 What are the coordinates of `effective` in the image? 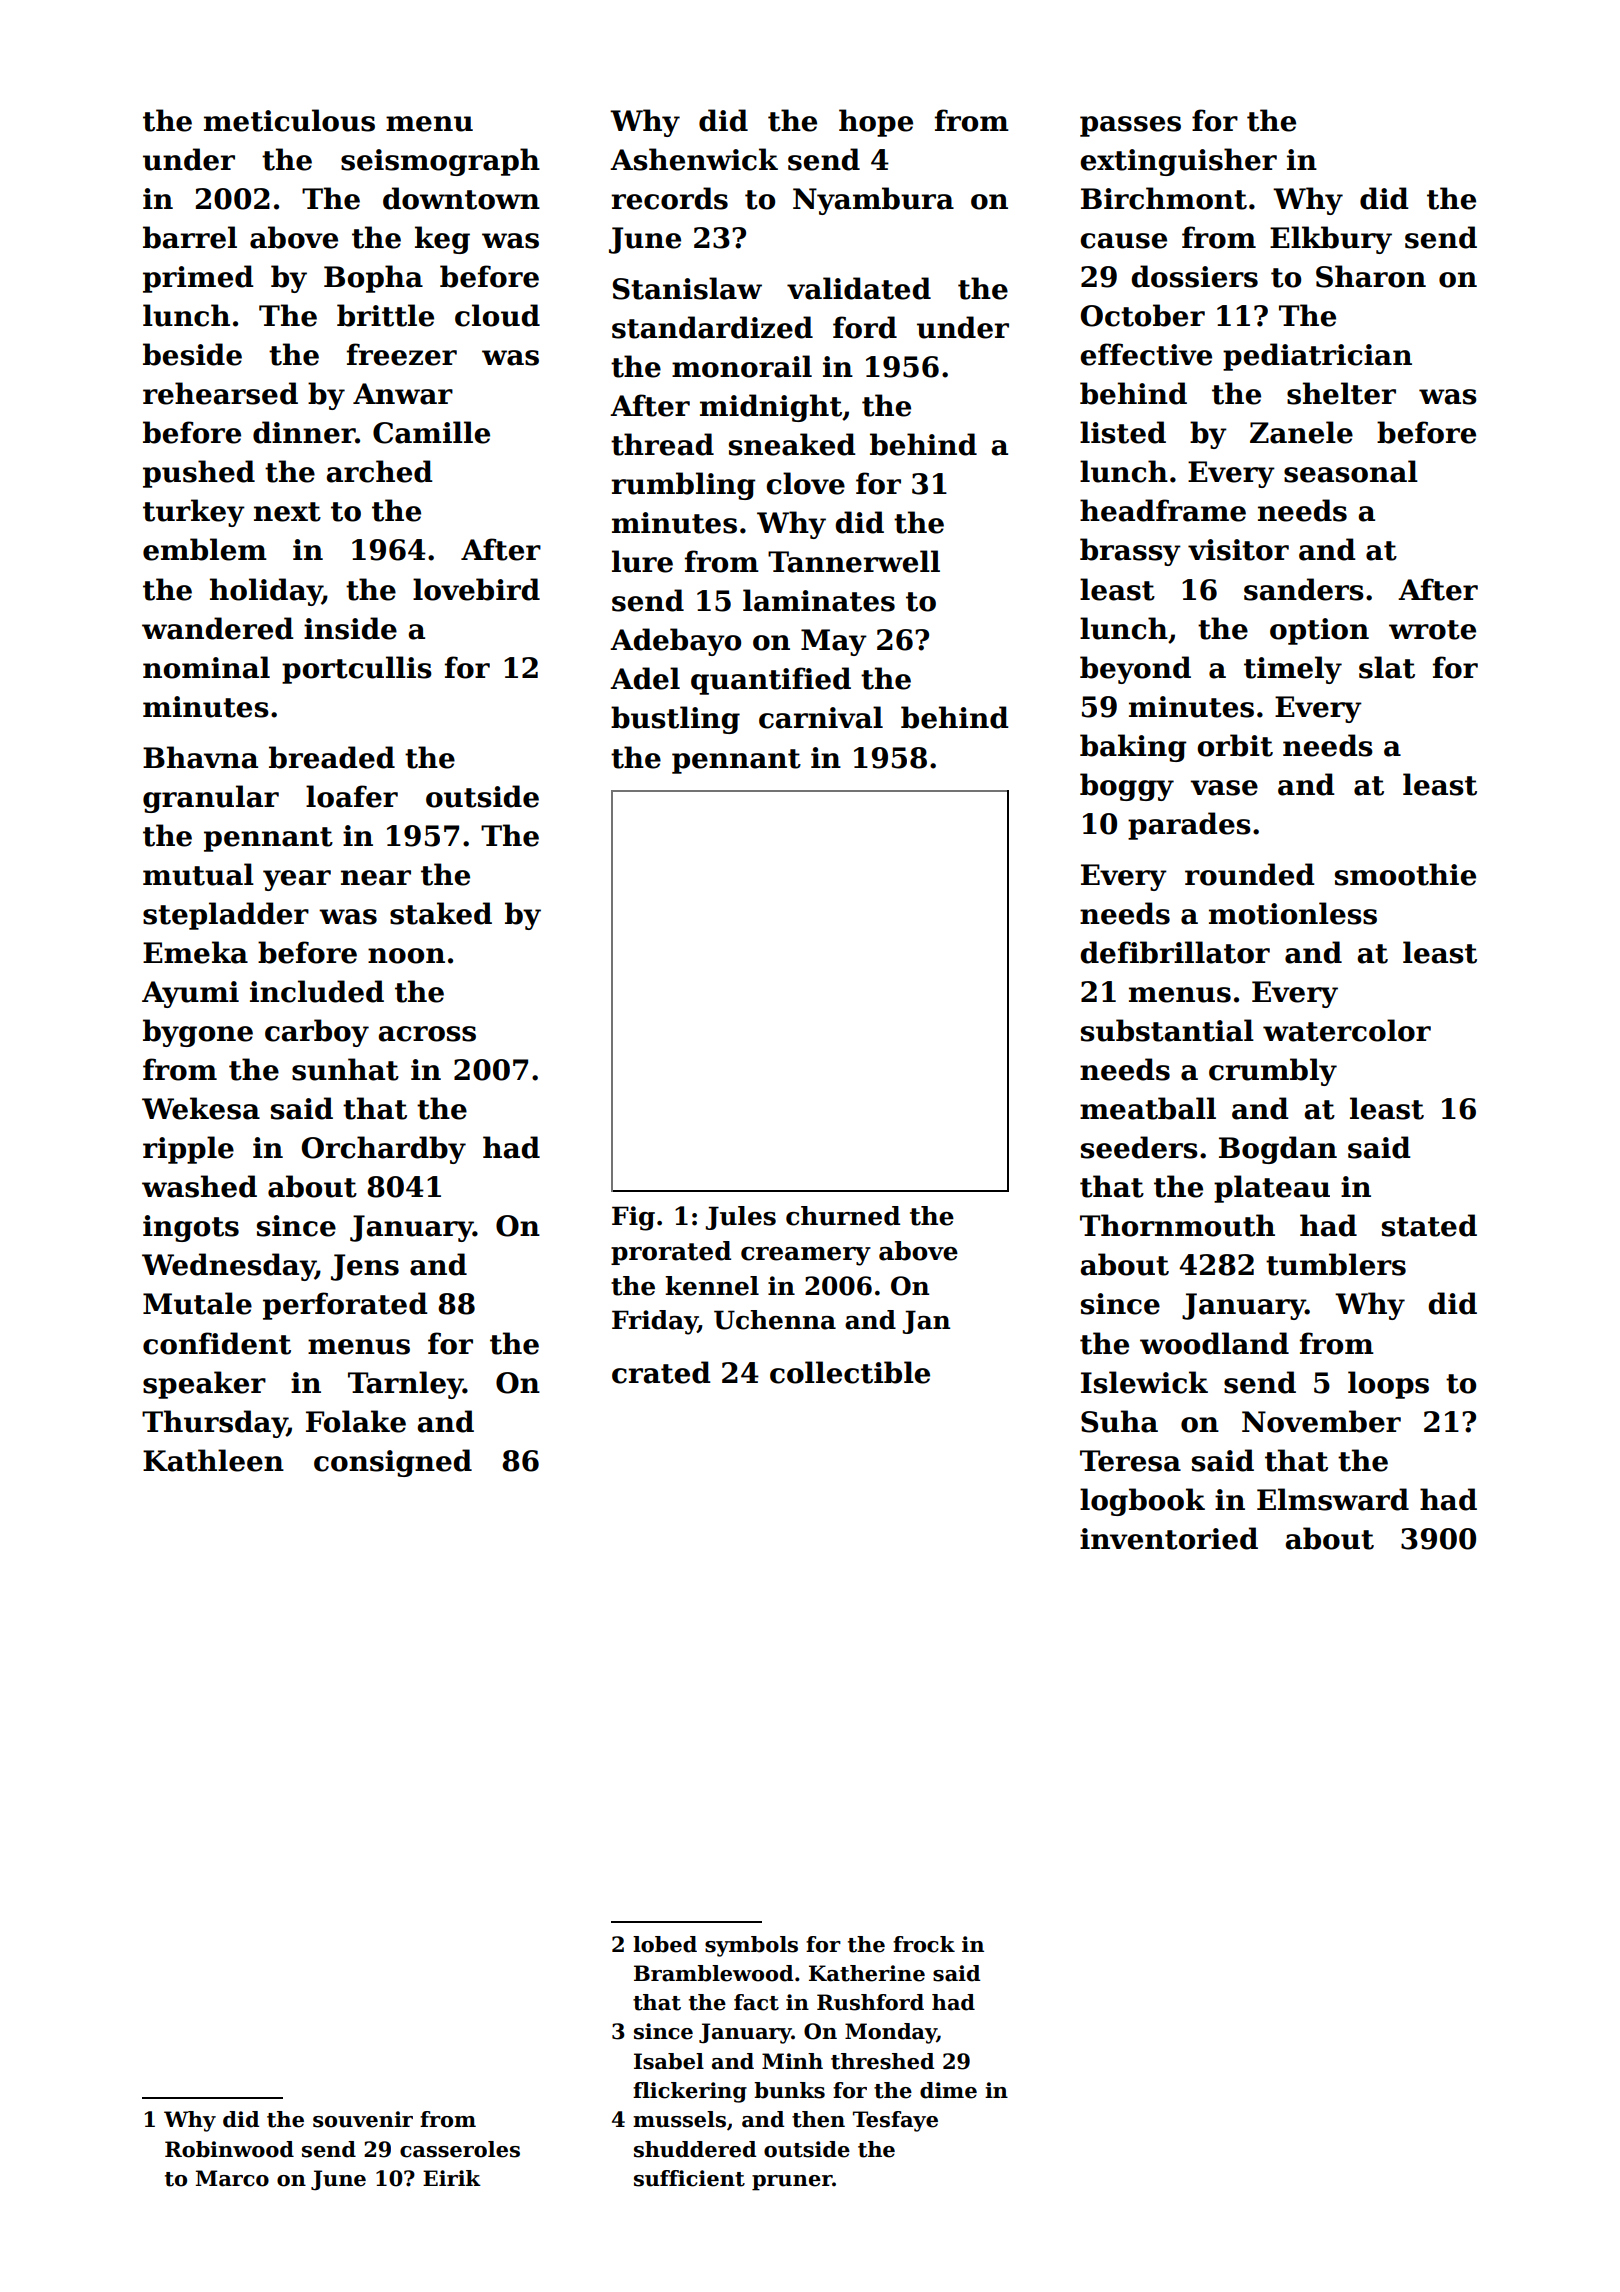 It's located at (1146, 354).
